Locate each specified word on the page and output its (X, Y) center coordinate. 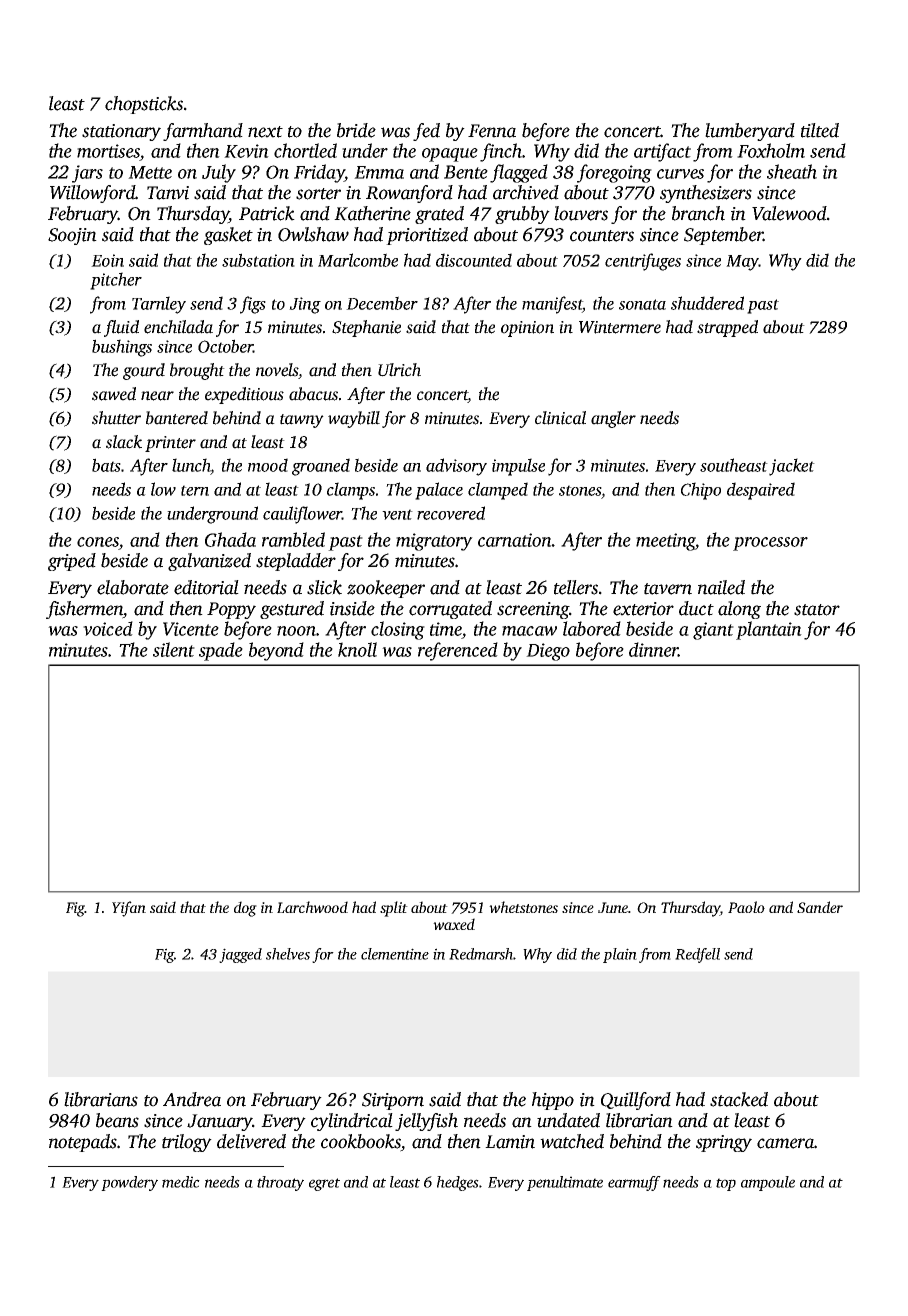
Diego (548, 652)
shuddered (707, 303)
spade (221, 651)
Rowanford (409, 194)
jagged (240, 955)
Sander (820, 907)
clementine (395, 954)
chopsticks (144, 105)
